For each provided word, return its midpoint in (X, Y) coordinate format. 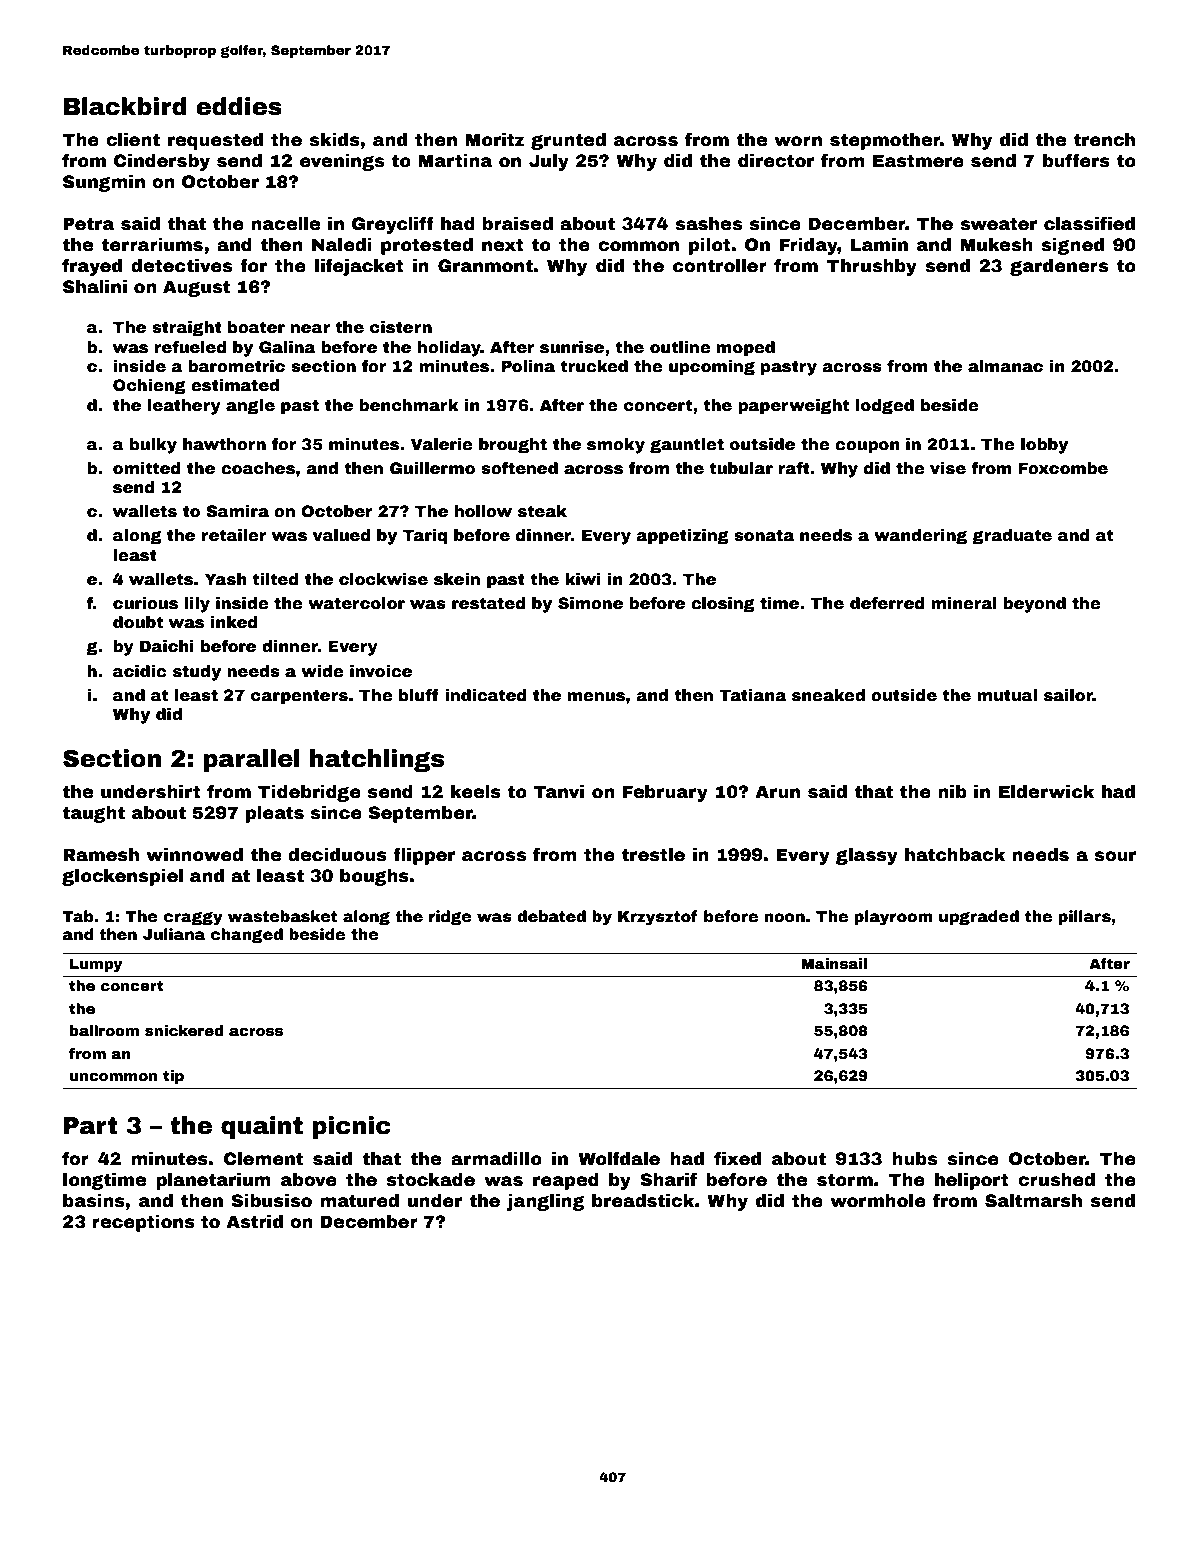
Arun (777, 792)
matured (359, 1201)
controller (720, 266)
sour (1115, 856)
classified (1089, 224)
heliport (972, 1181)
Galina (287, 347)
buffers (1076, 161)
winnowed (194, 855)
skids (334, 140)
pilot (710, 246)
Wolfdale (619, 1159)
